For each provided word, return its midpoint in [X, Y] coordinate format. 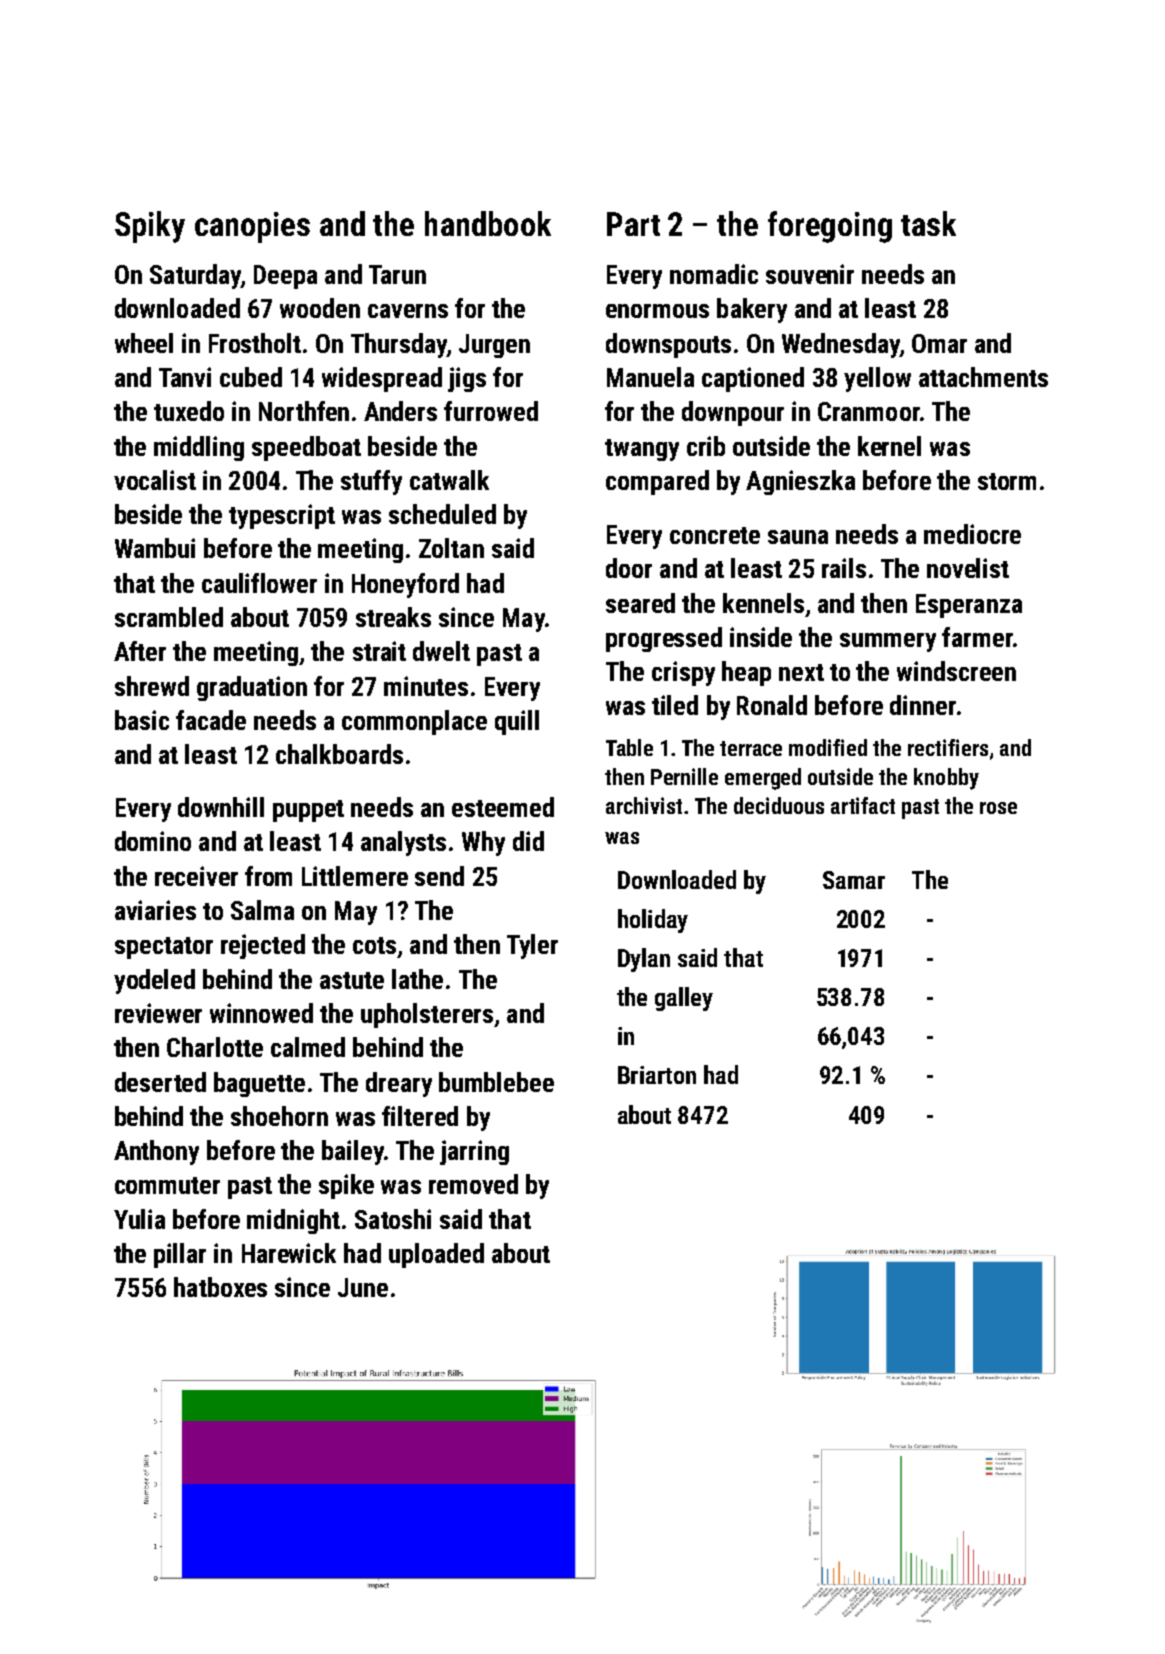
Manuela [650, 377]
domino [153, 841]
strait [379, 651]
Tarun [397, 274]
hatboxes [220, 1287]
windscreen [956, 671]
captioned [753, 379]
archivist [644, 805]
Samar [854, 880]
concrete [715, 535]
